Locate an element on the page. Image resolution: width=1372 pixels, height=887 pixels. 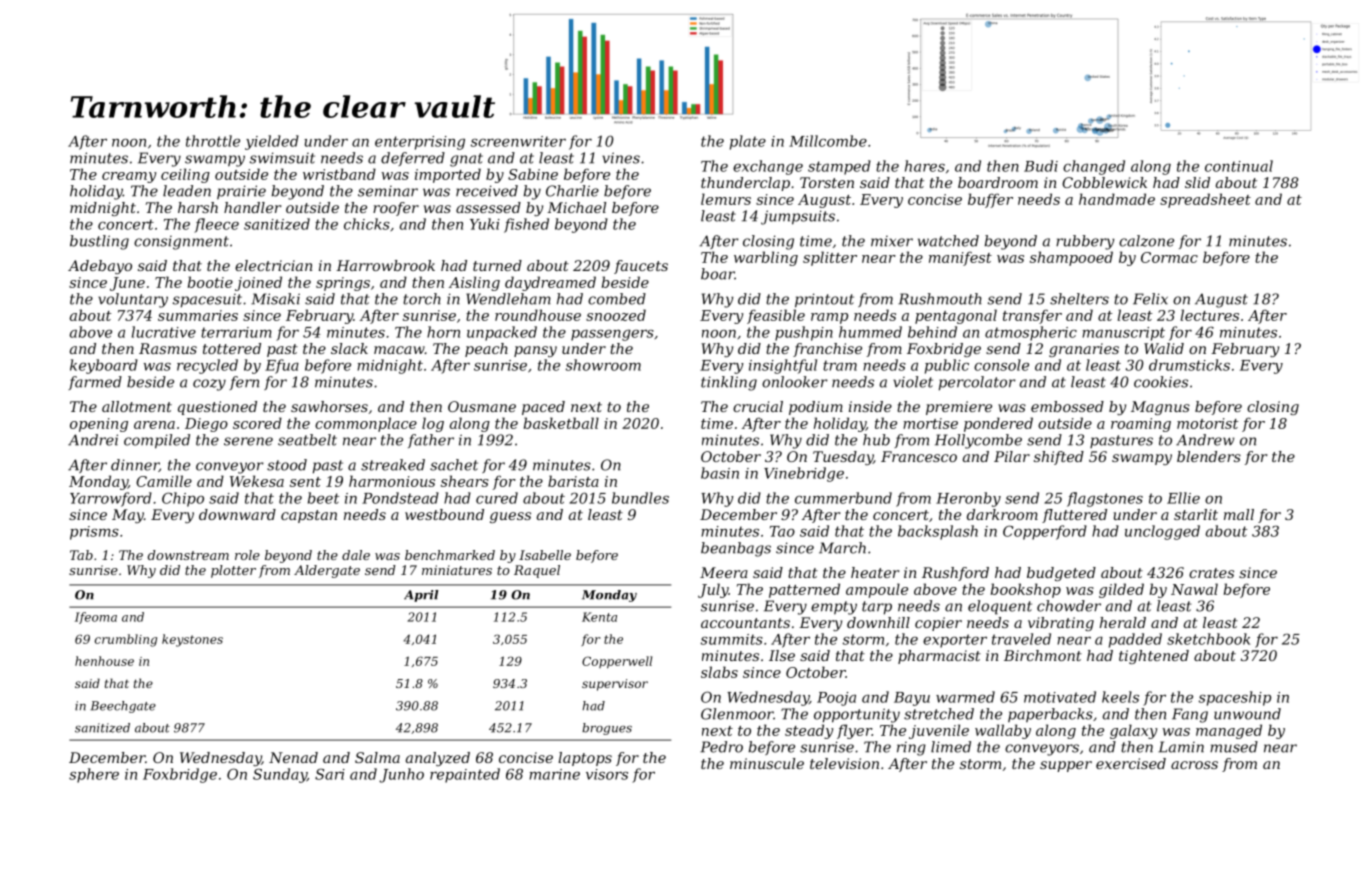
Adebayo is located at coordinates (100, 267).
